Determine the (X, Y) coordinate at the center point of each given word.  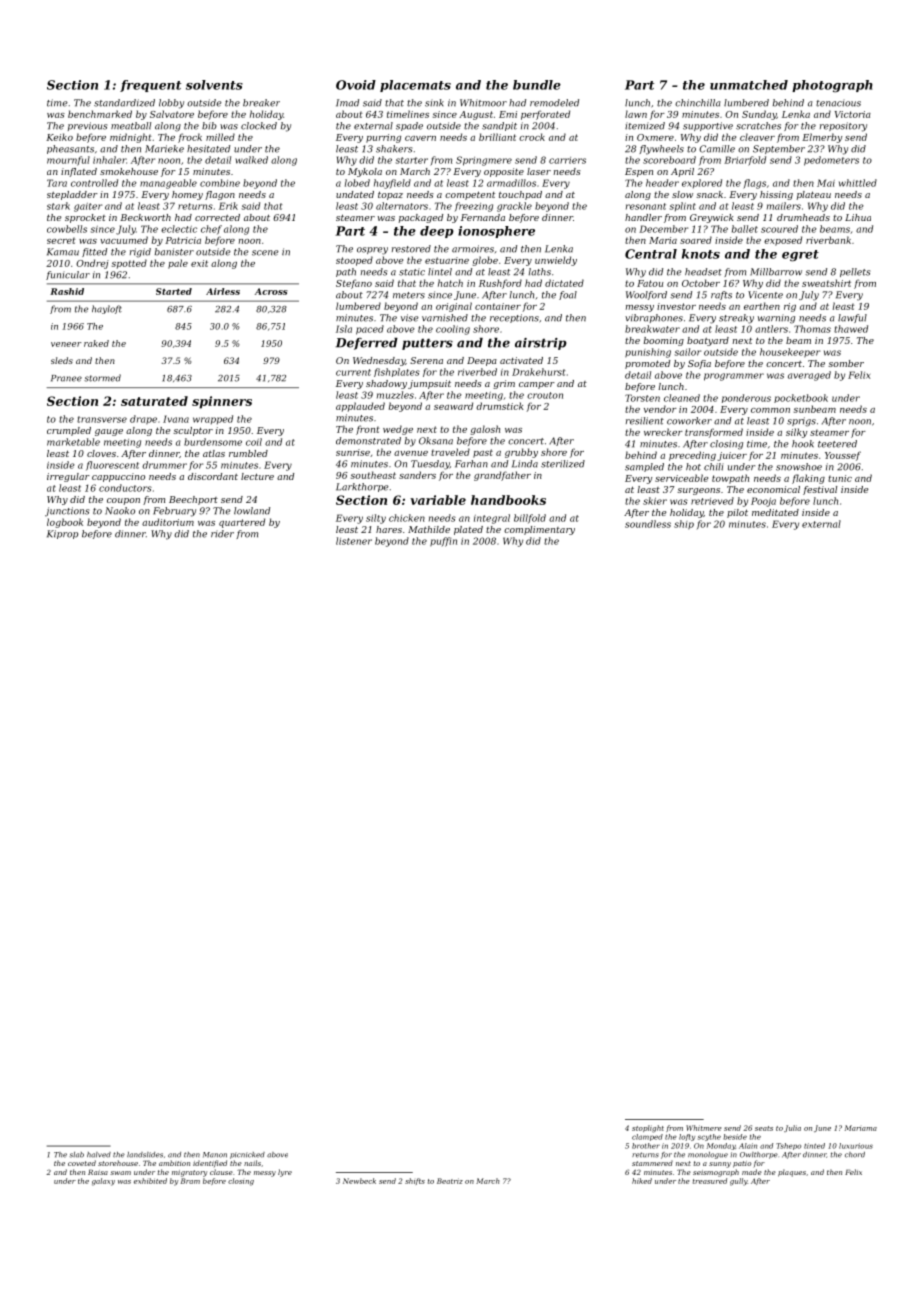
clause (221, 1172)
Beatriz (450, 1181)
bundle (537, 85)
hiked (642, 1181)
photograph (832, 86)
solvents (214, 85)
